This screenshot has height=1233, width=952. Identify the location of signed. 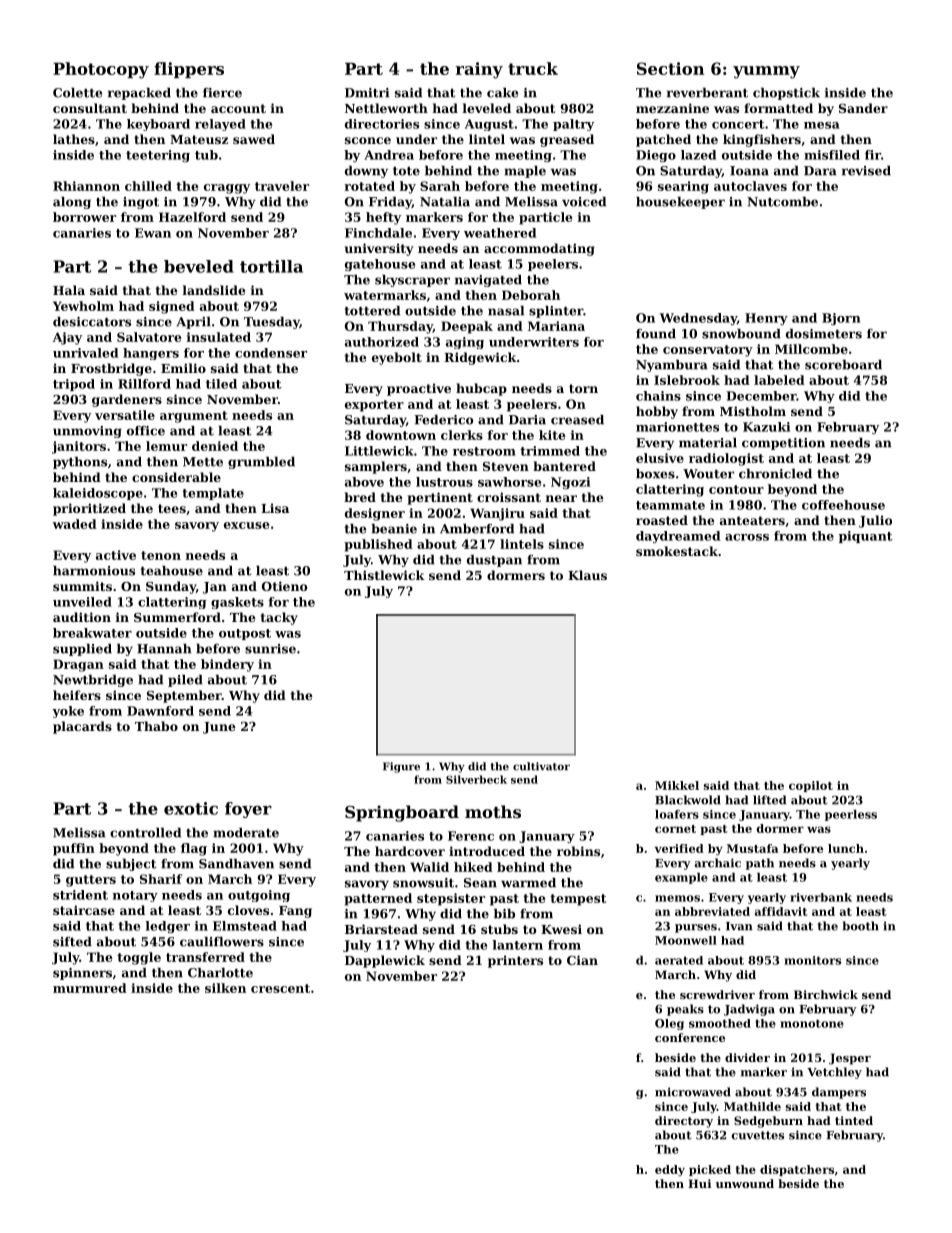
(172, 307).
